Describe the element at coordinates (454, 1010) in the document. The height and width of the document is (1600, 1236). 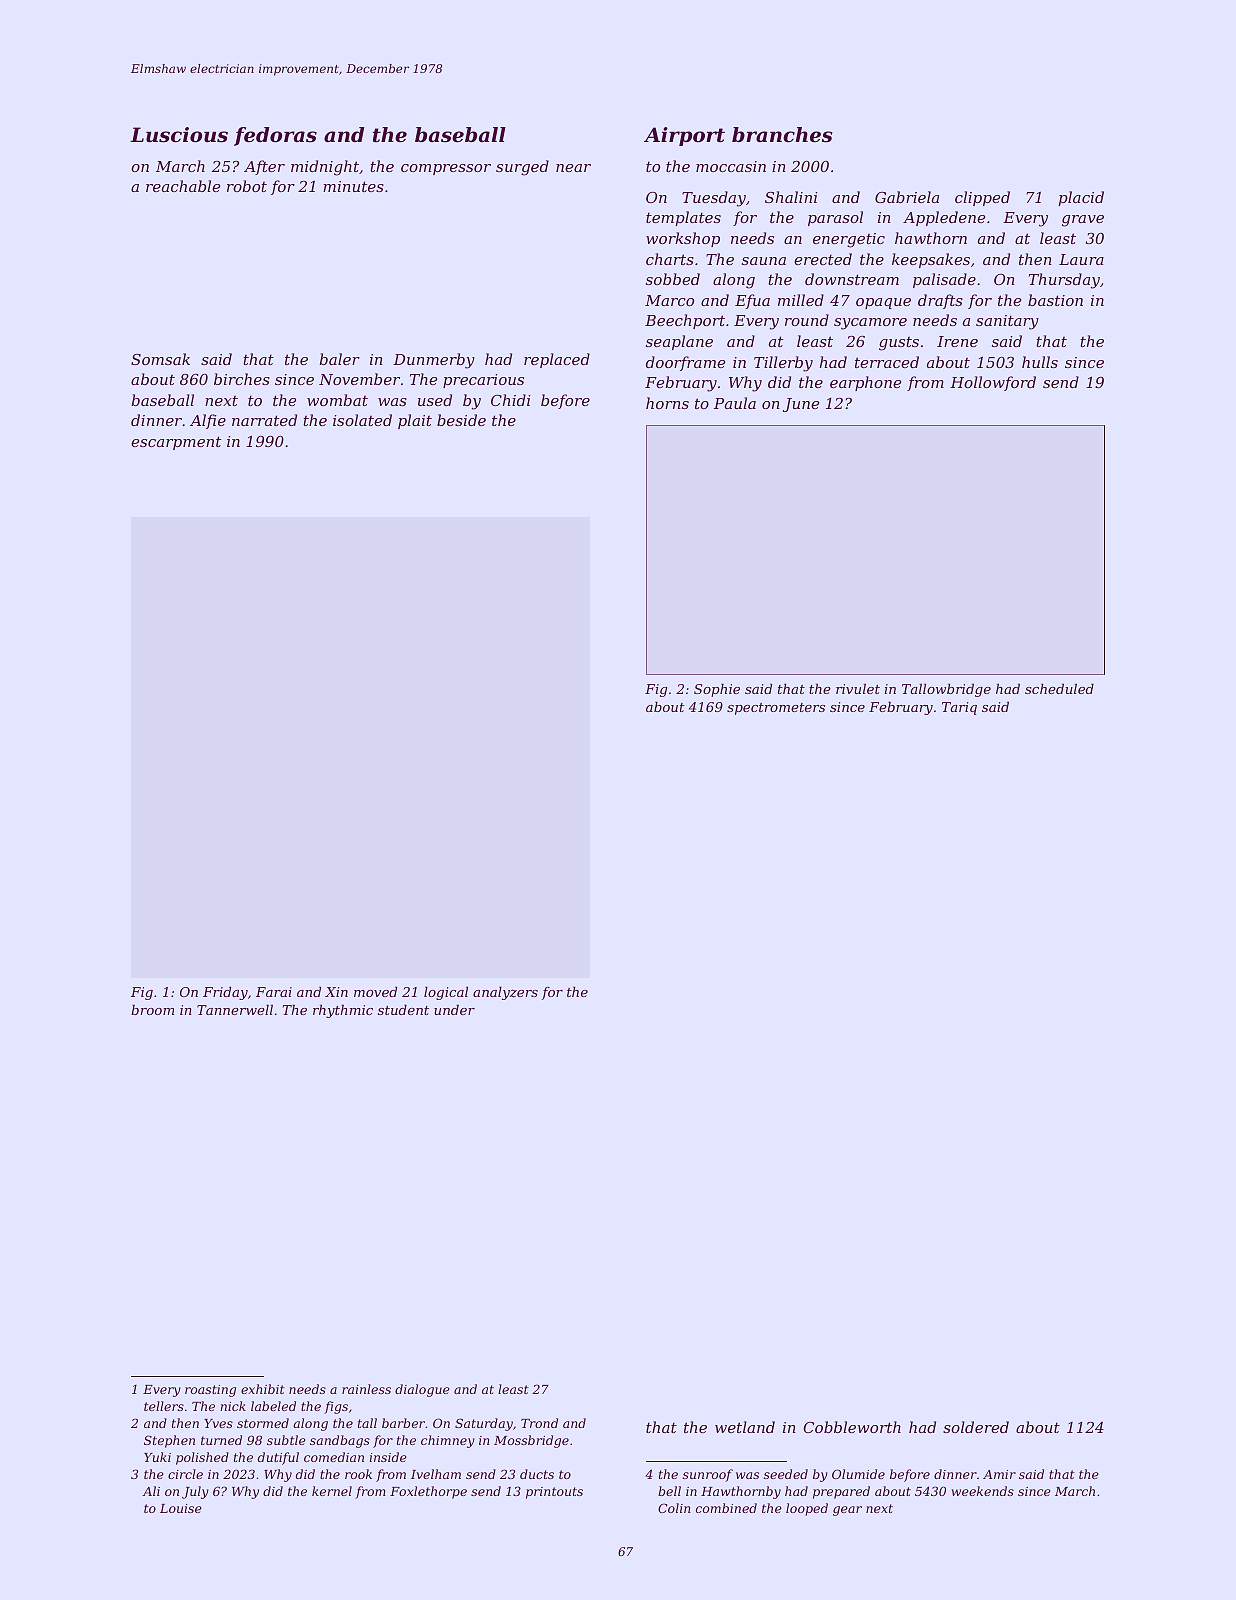
I see `under` at that location.
